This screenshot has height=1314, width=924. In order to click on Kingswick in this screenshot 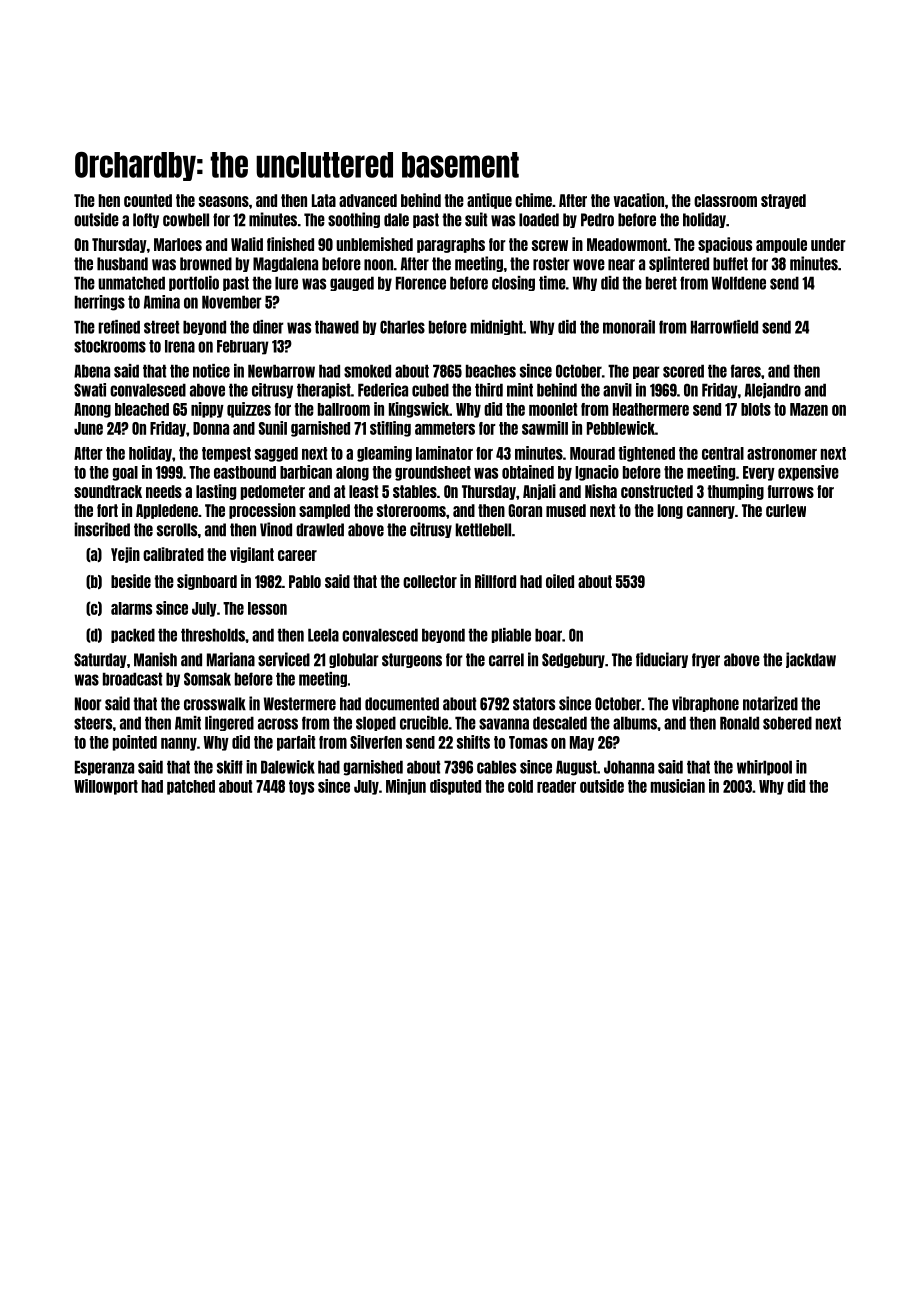, I will do `click(419, 410)`.
